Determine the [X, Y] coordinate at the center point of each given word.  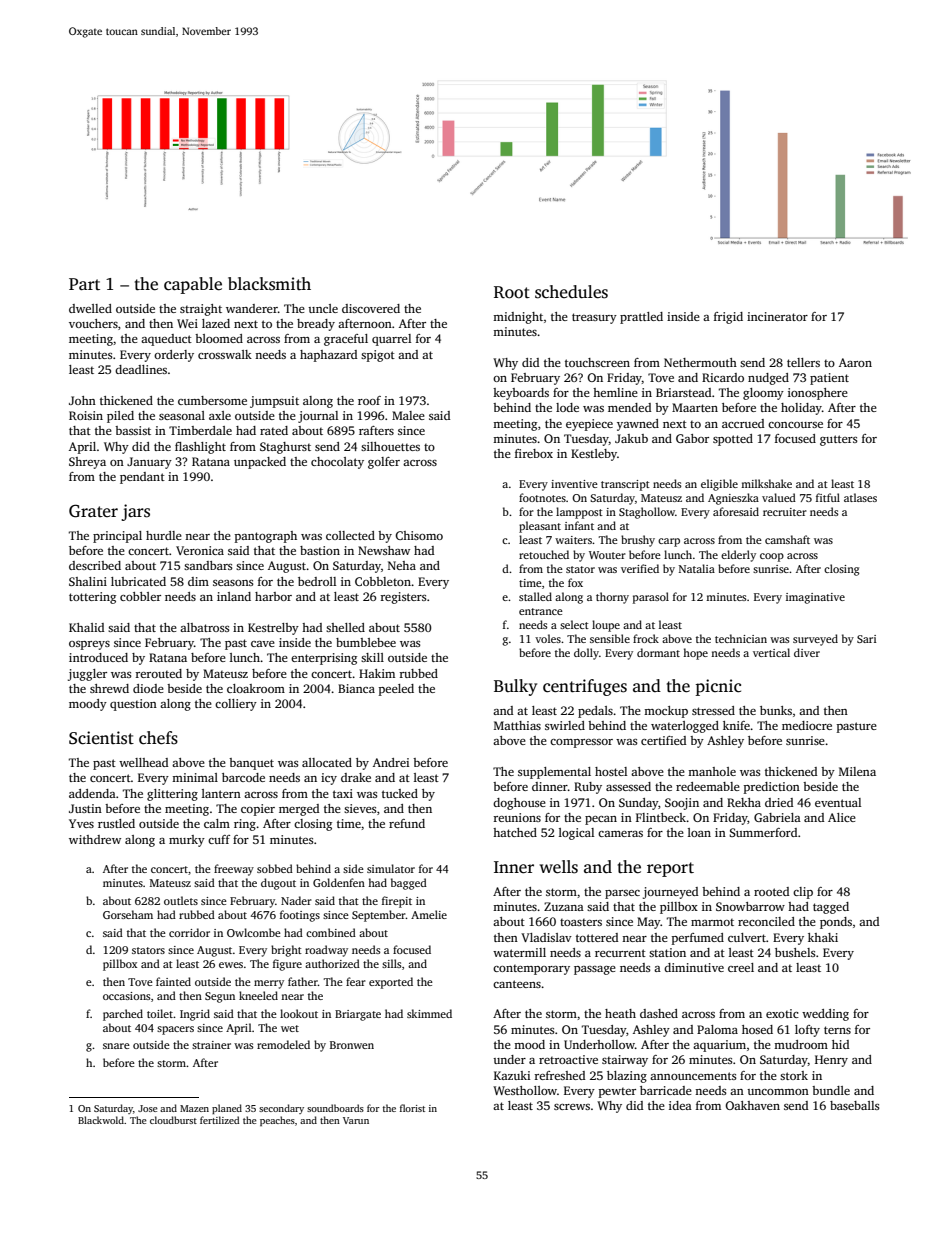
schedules [571, 292]
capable [193, 285]
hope [695, 654]
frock [646, 638]
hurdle [164, 535]
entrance [541, 611]
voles [548, 638]
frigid [728, 318]
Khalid [86, 627]
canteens [517, 984]
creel [741, 967]
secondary [281, 1109]
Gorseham [128, 914]
